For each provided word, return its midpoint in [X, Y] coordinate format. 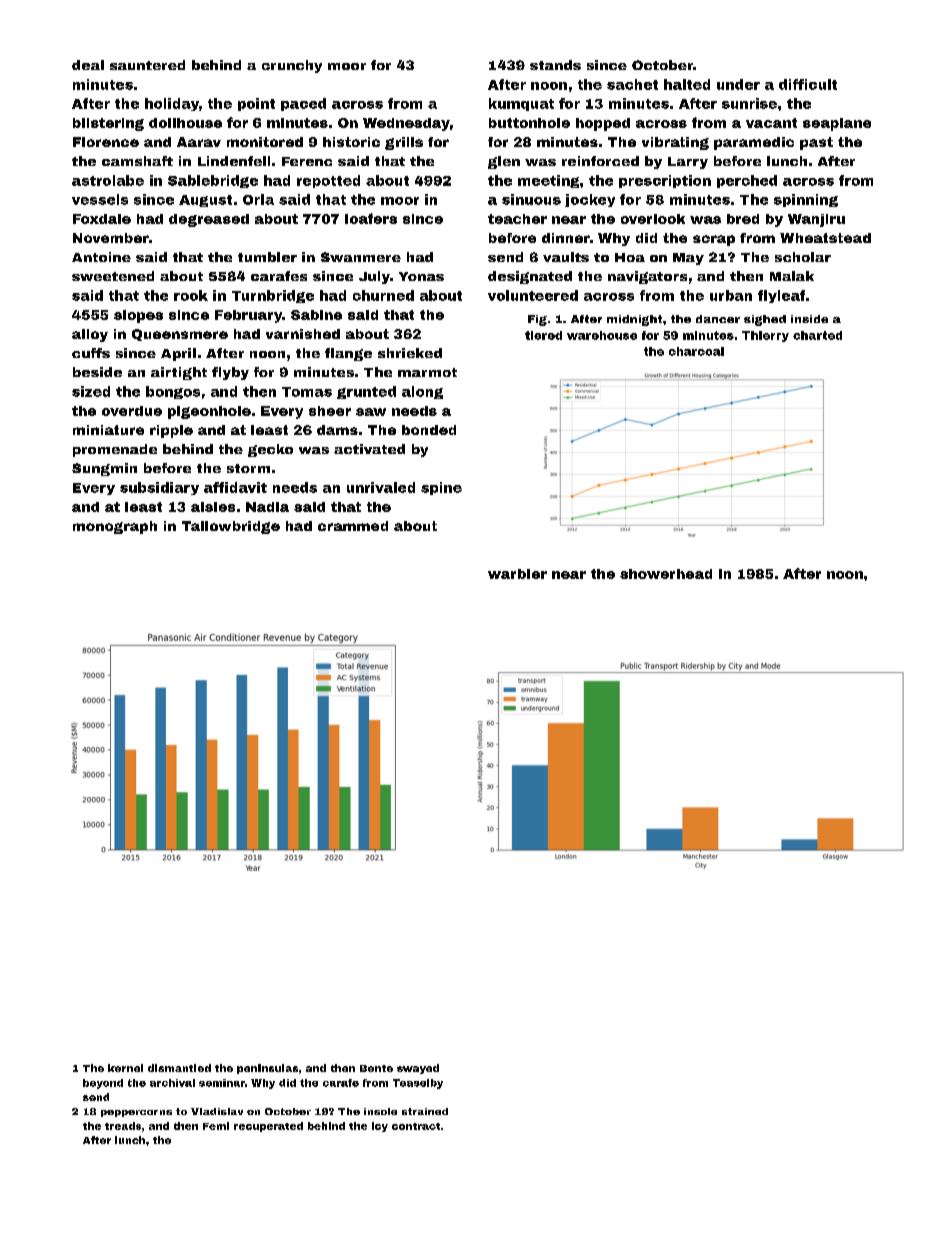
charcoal [696, 351]
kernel [125, 1068]
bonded [429, 430]
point [256, 104]
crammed [353, 526]
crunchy [292, 66]
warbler [517, 574]
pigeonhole [209, 412]
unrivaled [381, 487]
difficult [808, 84]
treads [123, 1126]
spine [441, 488]
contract [416, 1126]
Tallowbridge [231, 527]
